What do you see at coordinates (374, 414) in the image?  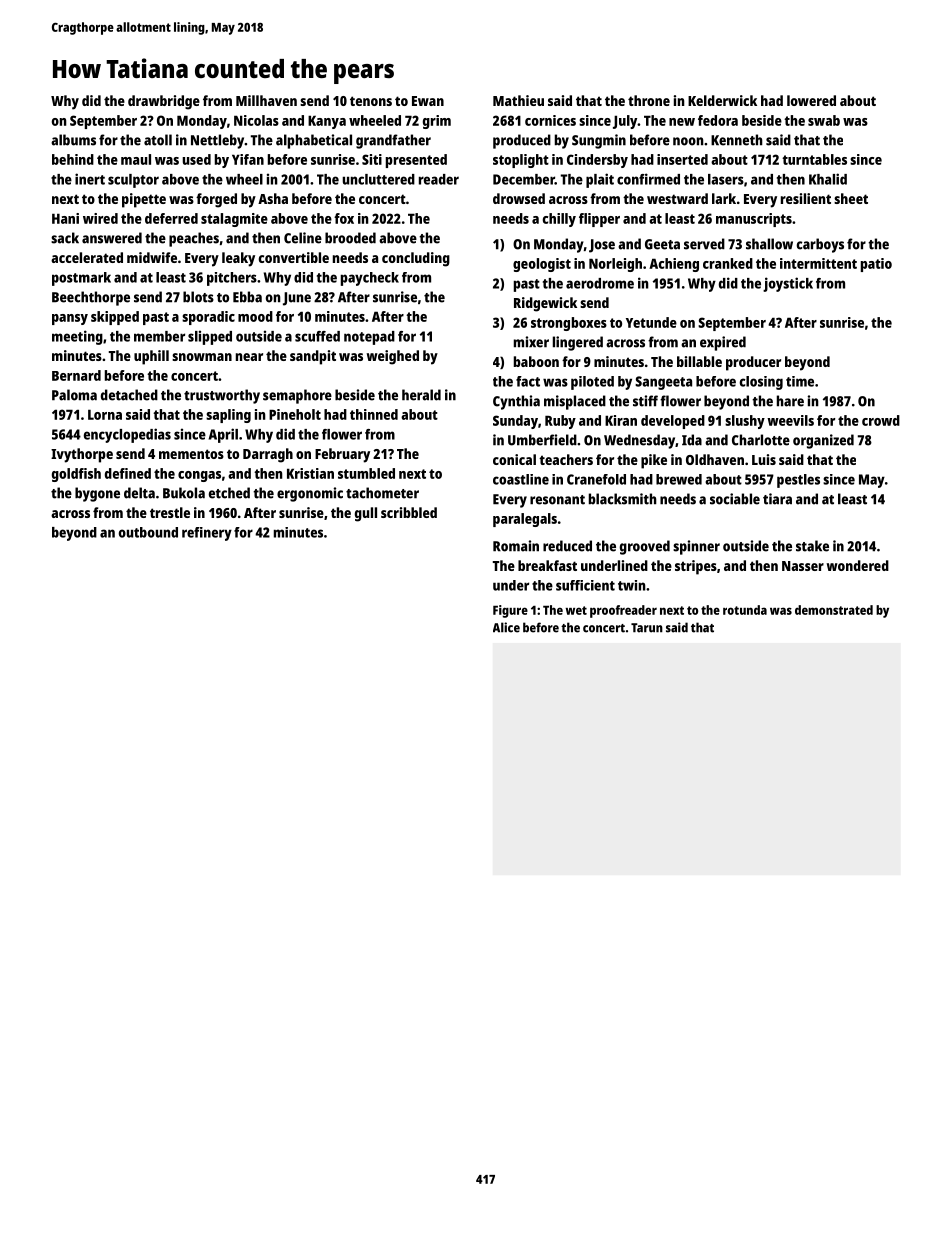 I see `thinned` at bounding box center [374, 414].
